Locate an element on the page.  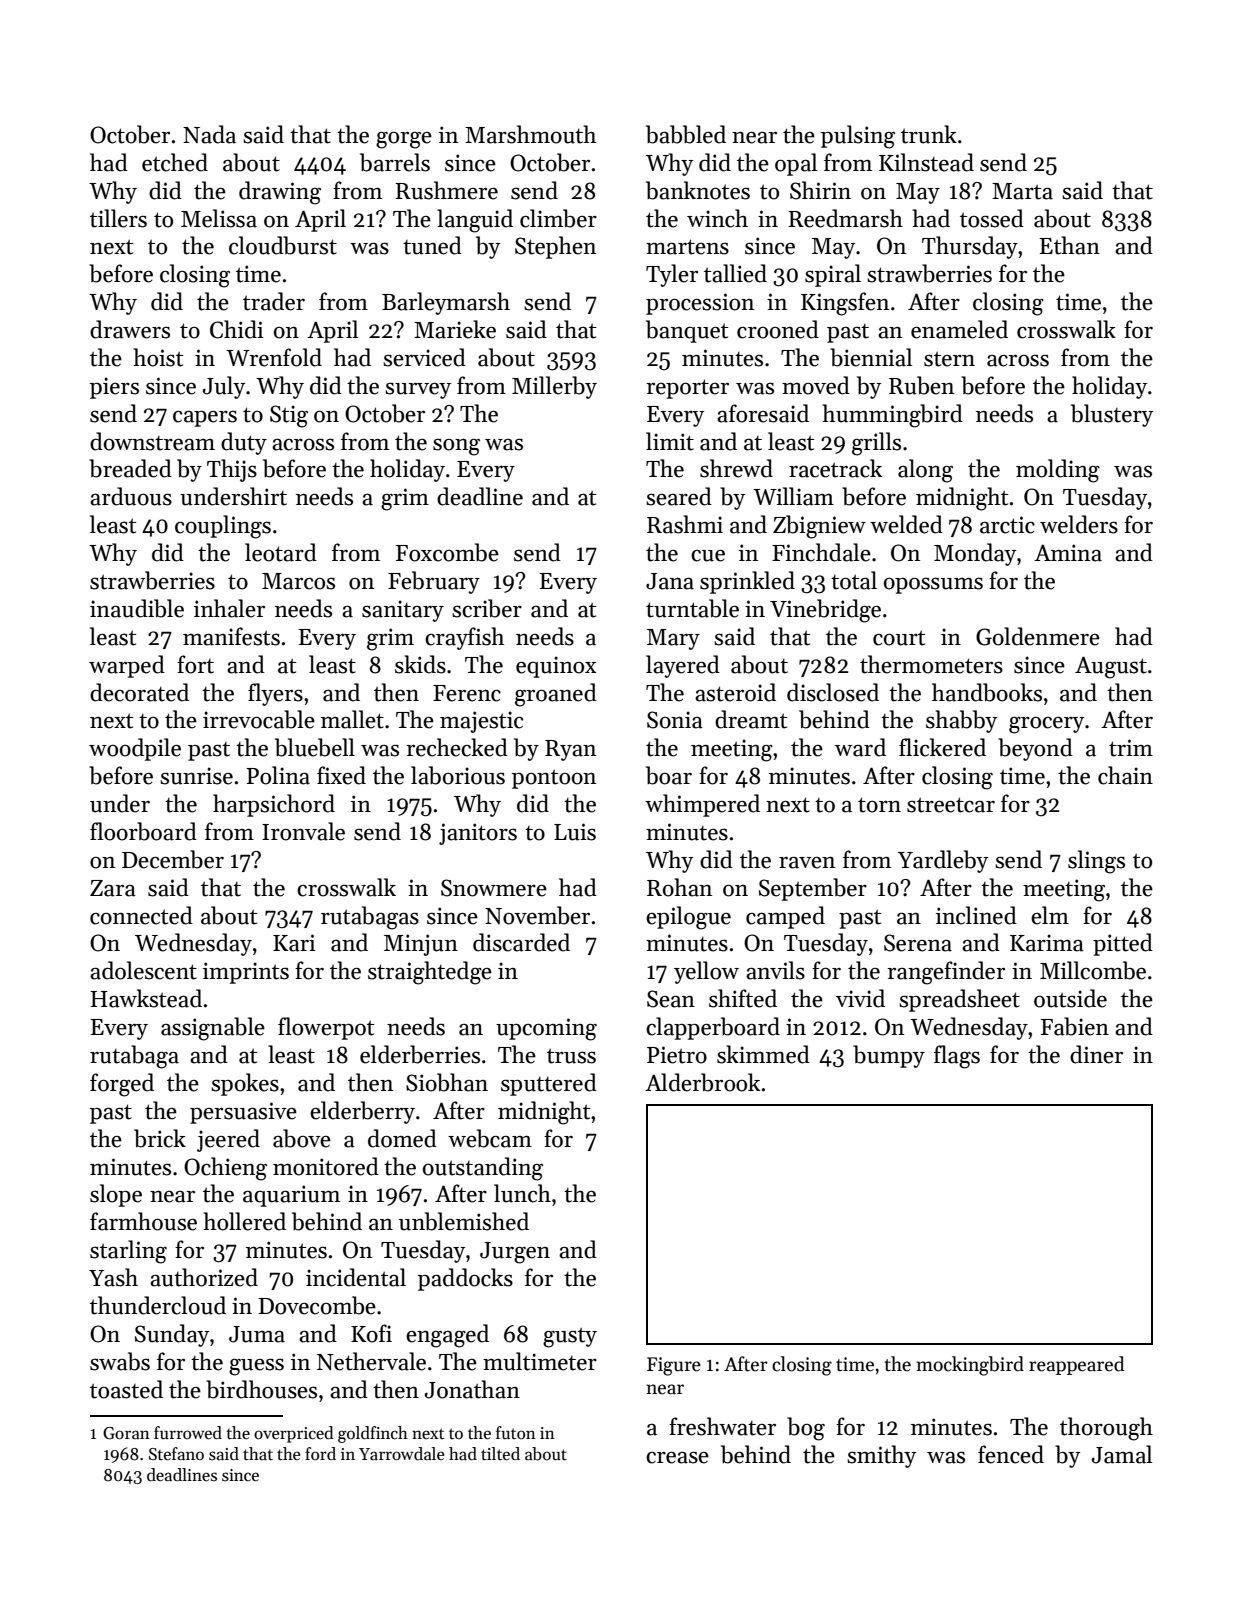
Jana is located at coordinates (670, 581).
